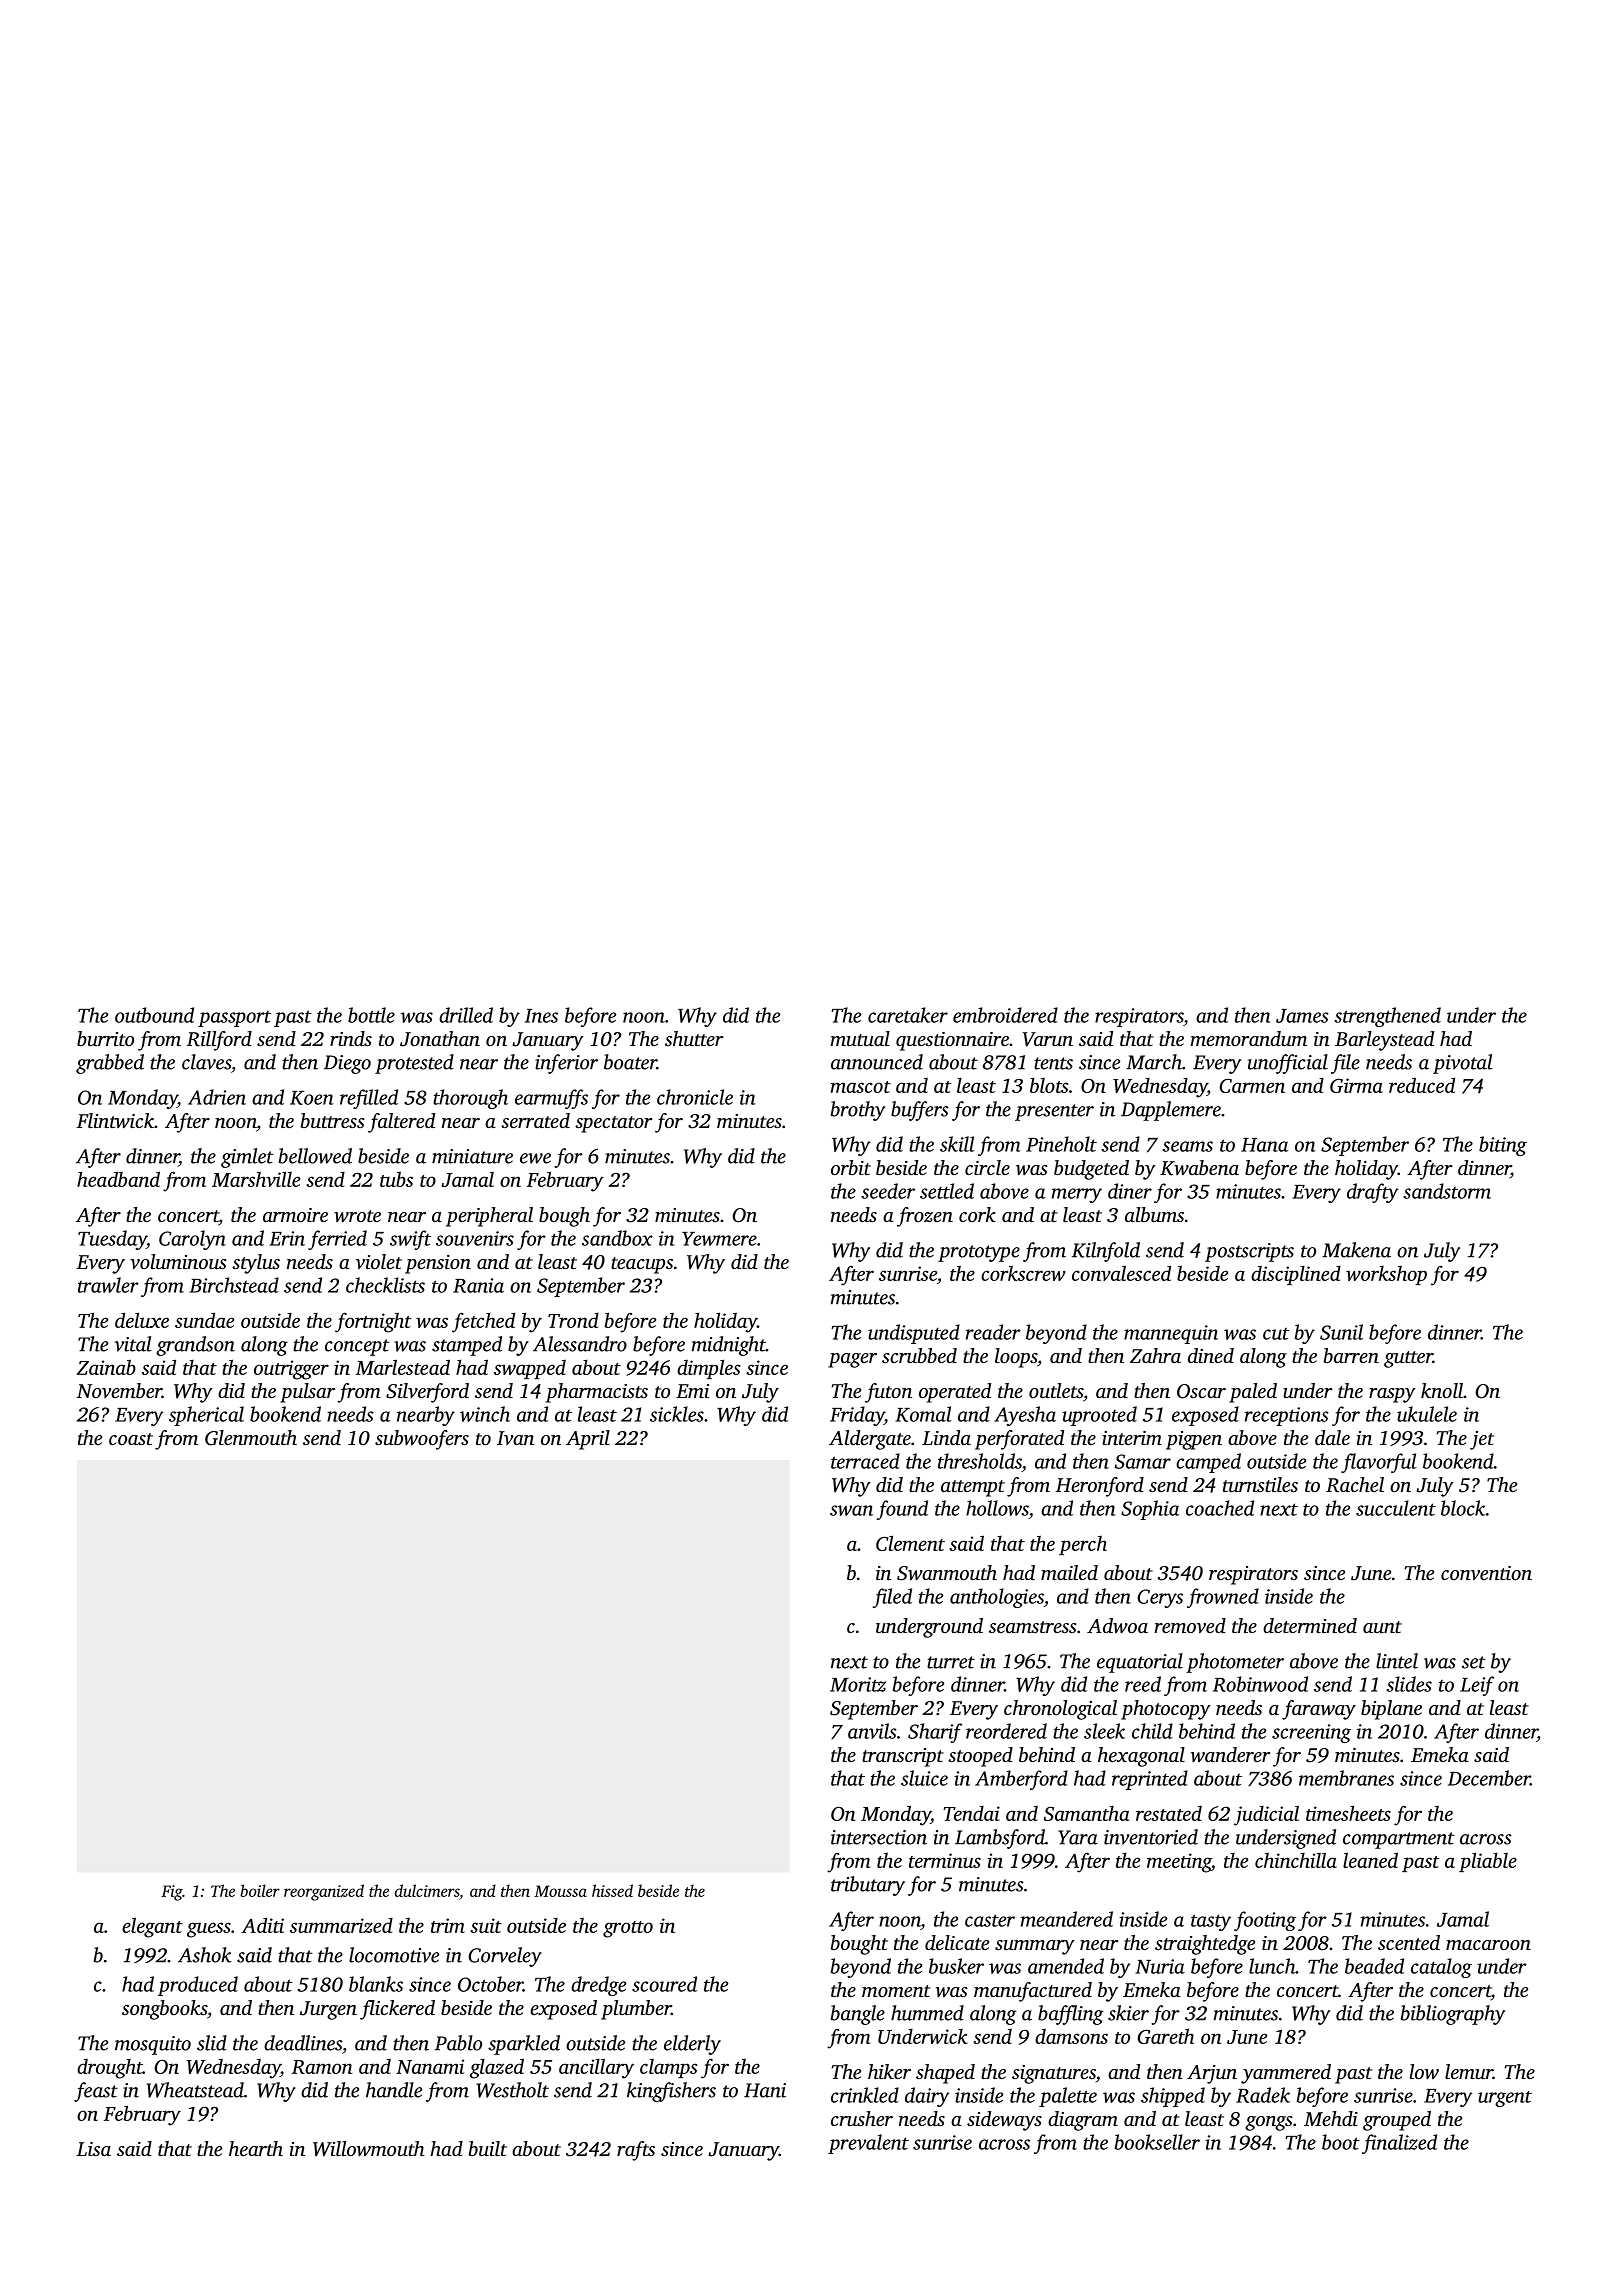 The height and width of the image is (2292, 1620). What do you see at coordinates (1150, 1780) in the image?
I see `reprinted` at bounding box center [1150, 1780].
